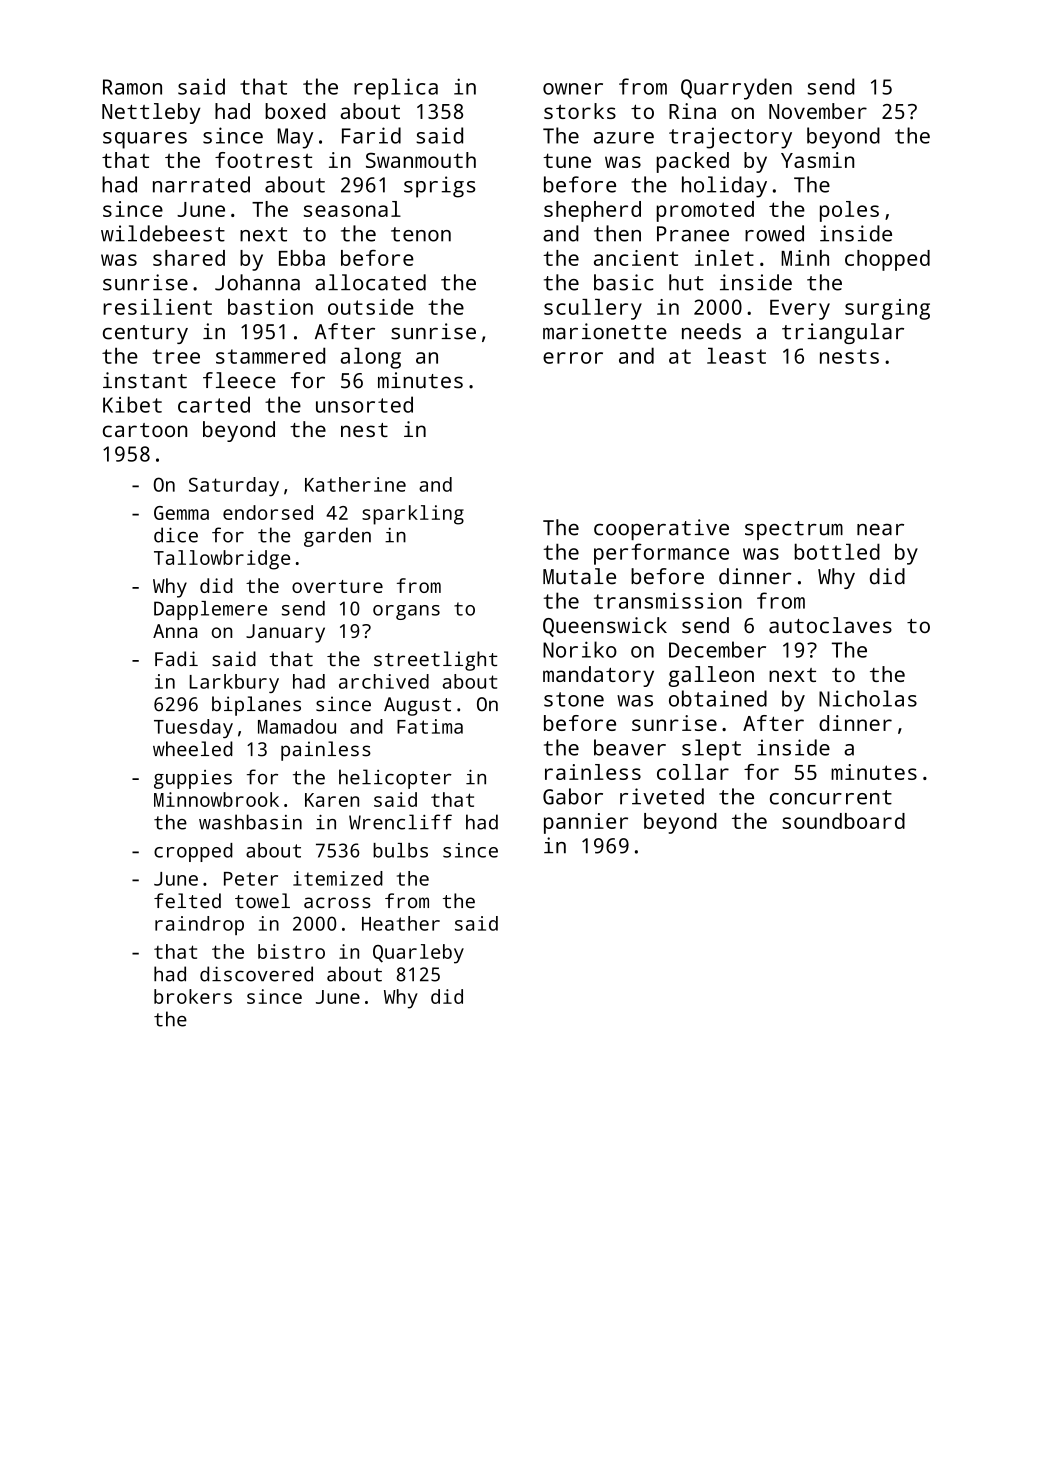  Describe the element at coordinates (371, 358) in the screenshot. I see `along` at that location.
